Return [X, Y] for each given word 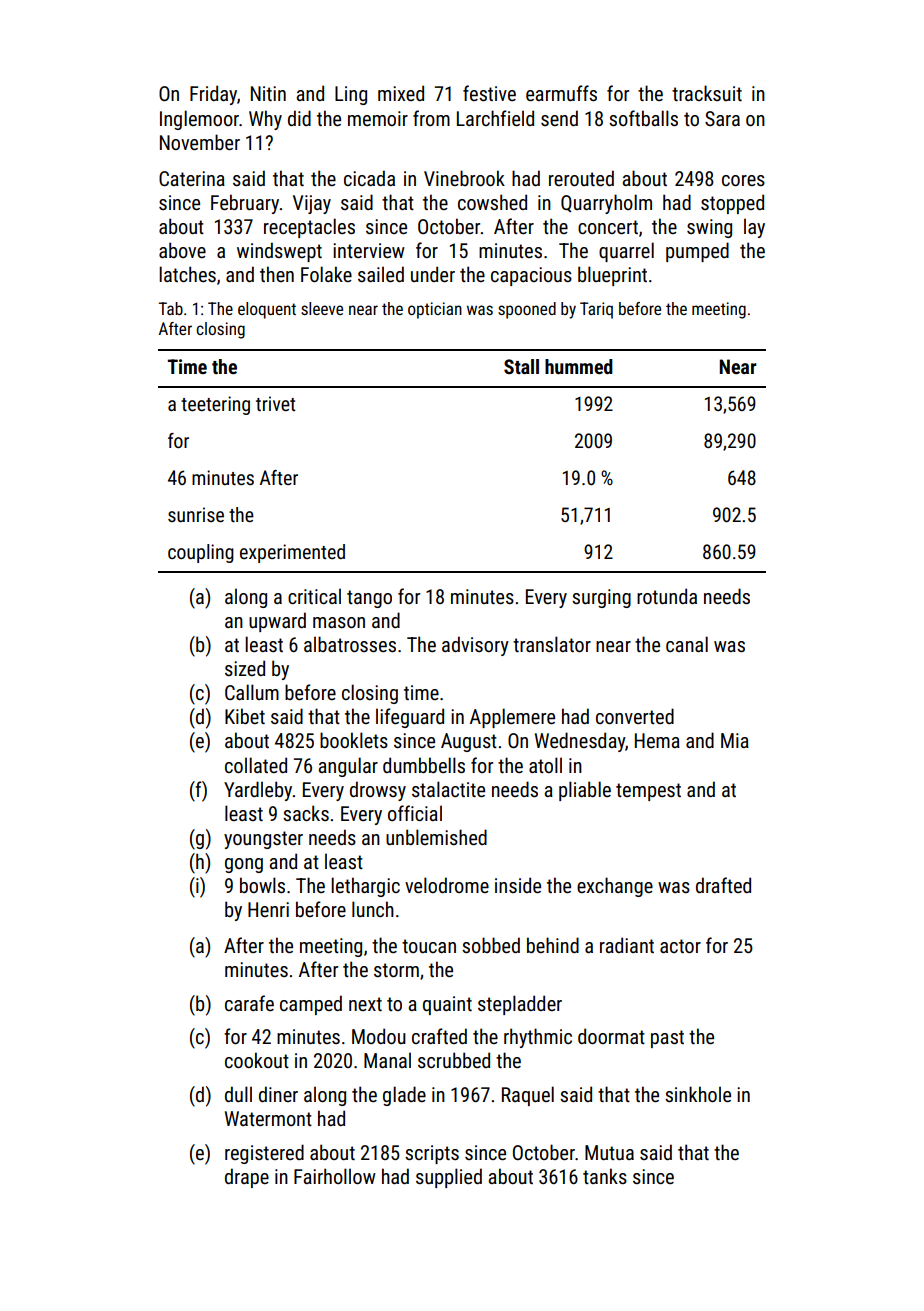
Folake [326, 274]
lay [754, 228]
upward [277, 622]
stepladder [520, 1005]
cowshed [492, 202]
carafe [249, 1003]
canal [687, 644]
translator [552, 644]
